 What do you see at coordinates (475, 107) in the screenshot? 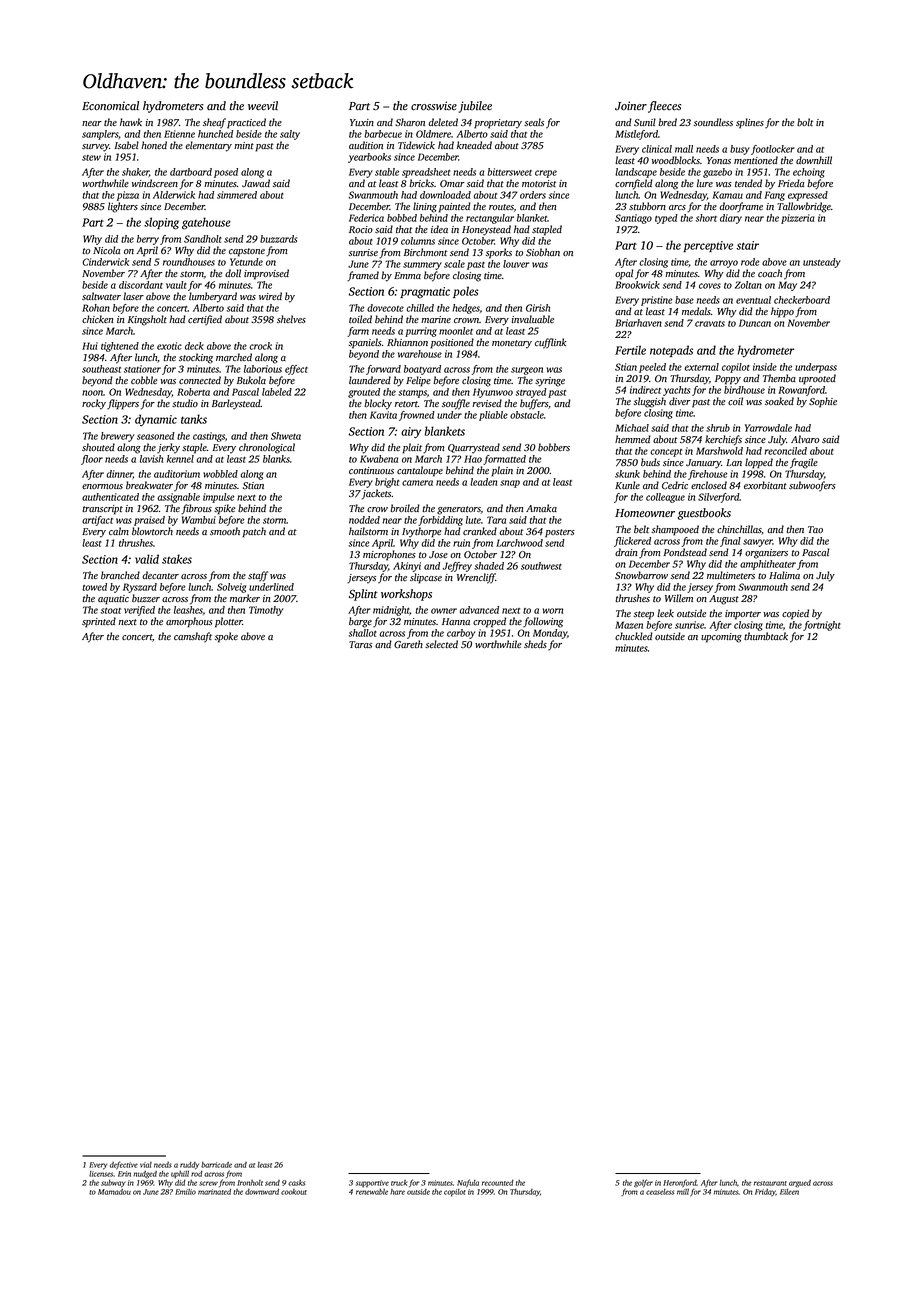
I see `jubilee` at bounding box center [475, 107].
